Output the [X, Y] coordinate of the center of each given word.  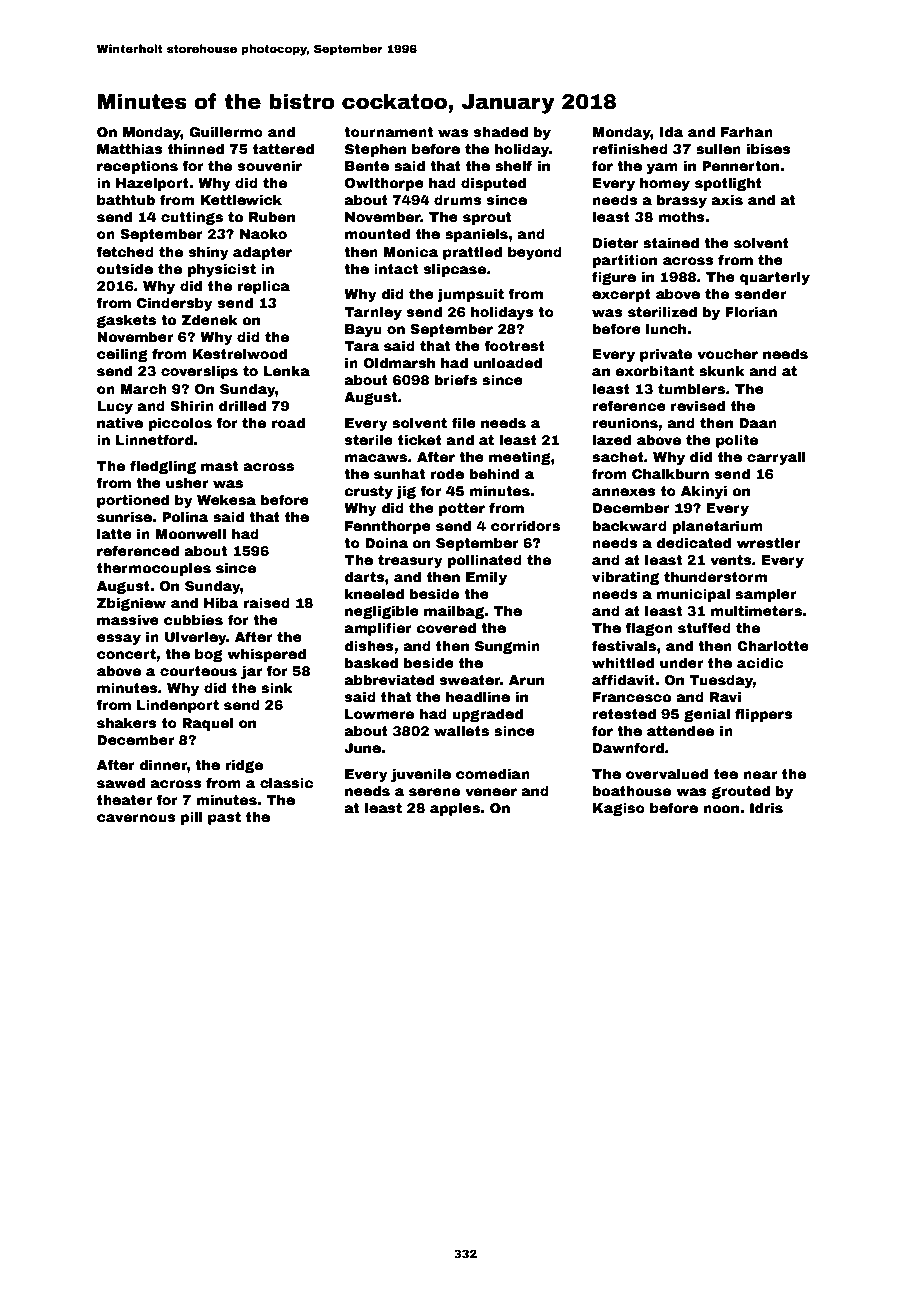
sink [277, 687]
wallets [461, 730]
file [464, 422]
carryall [776, 458]
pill [192, 818]
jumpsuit [470, 295]
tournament [388, 132]
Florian [751, 311]
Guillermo [226, 131]
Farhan [747, 131]
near [760, 775]
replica [263, 287]
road [288, 422]
